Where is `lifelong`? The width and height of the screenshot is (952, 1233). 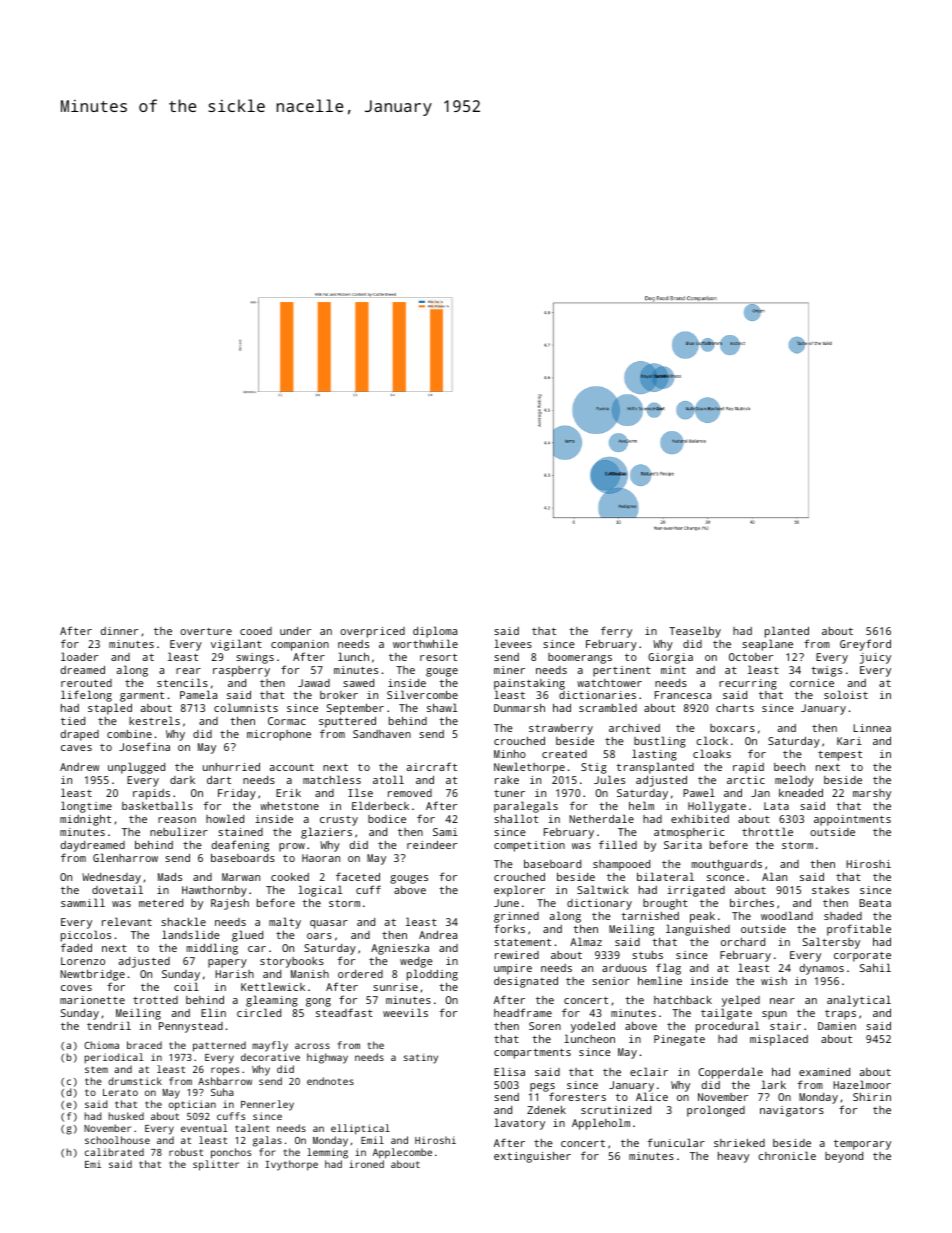 lifelong is located at coordinates (86, 696).
